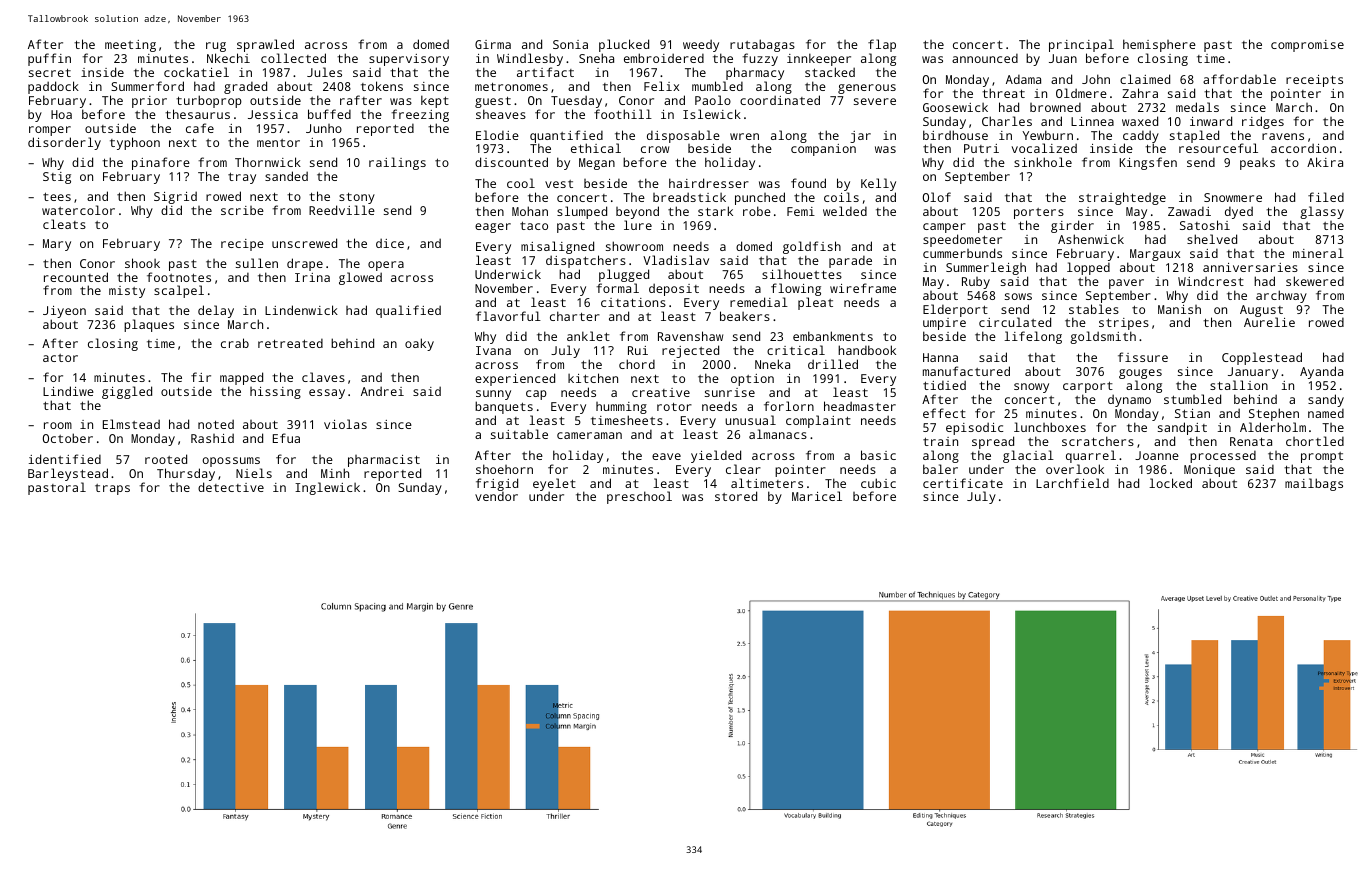  What do you see at coordinates (257, 263) in the screenshot?
I see `sullen` at bounding box center [257, 263].
